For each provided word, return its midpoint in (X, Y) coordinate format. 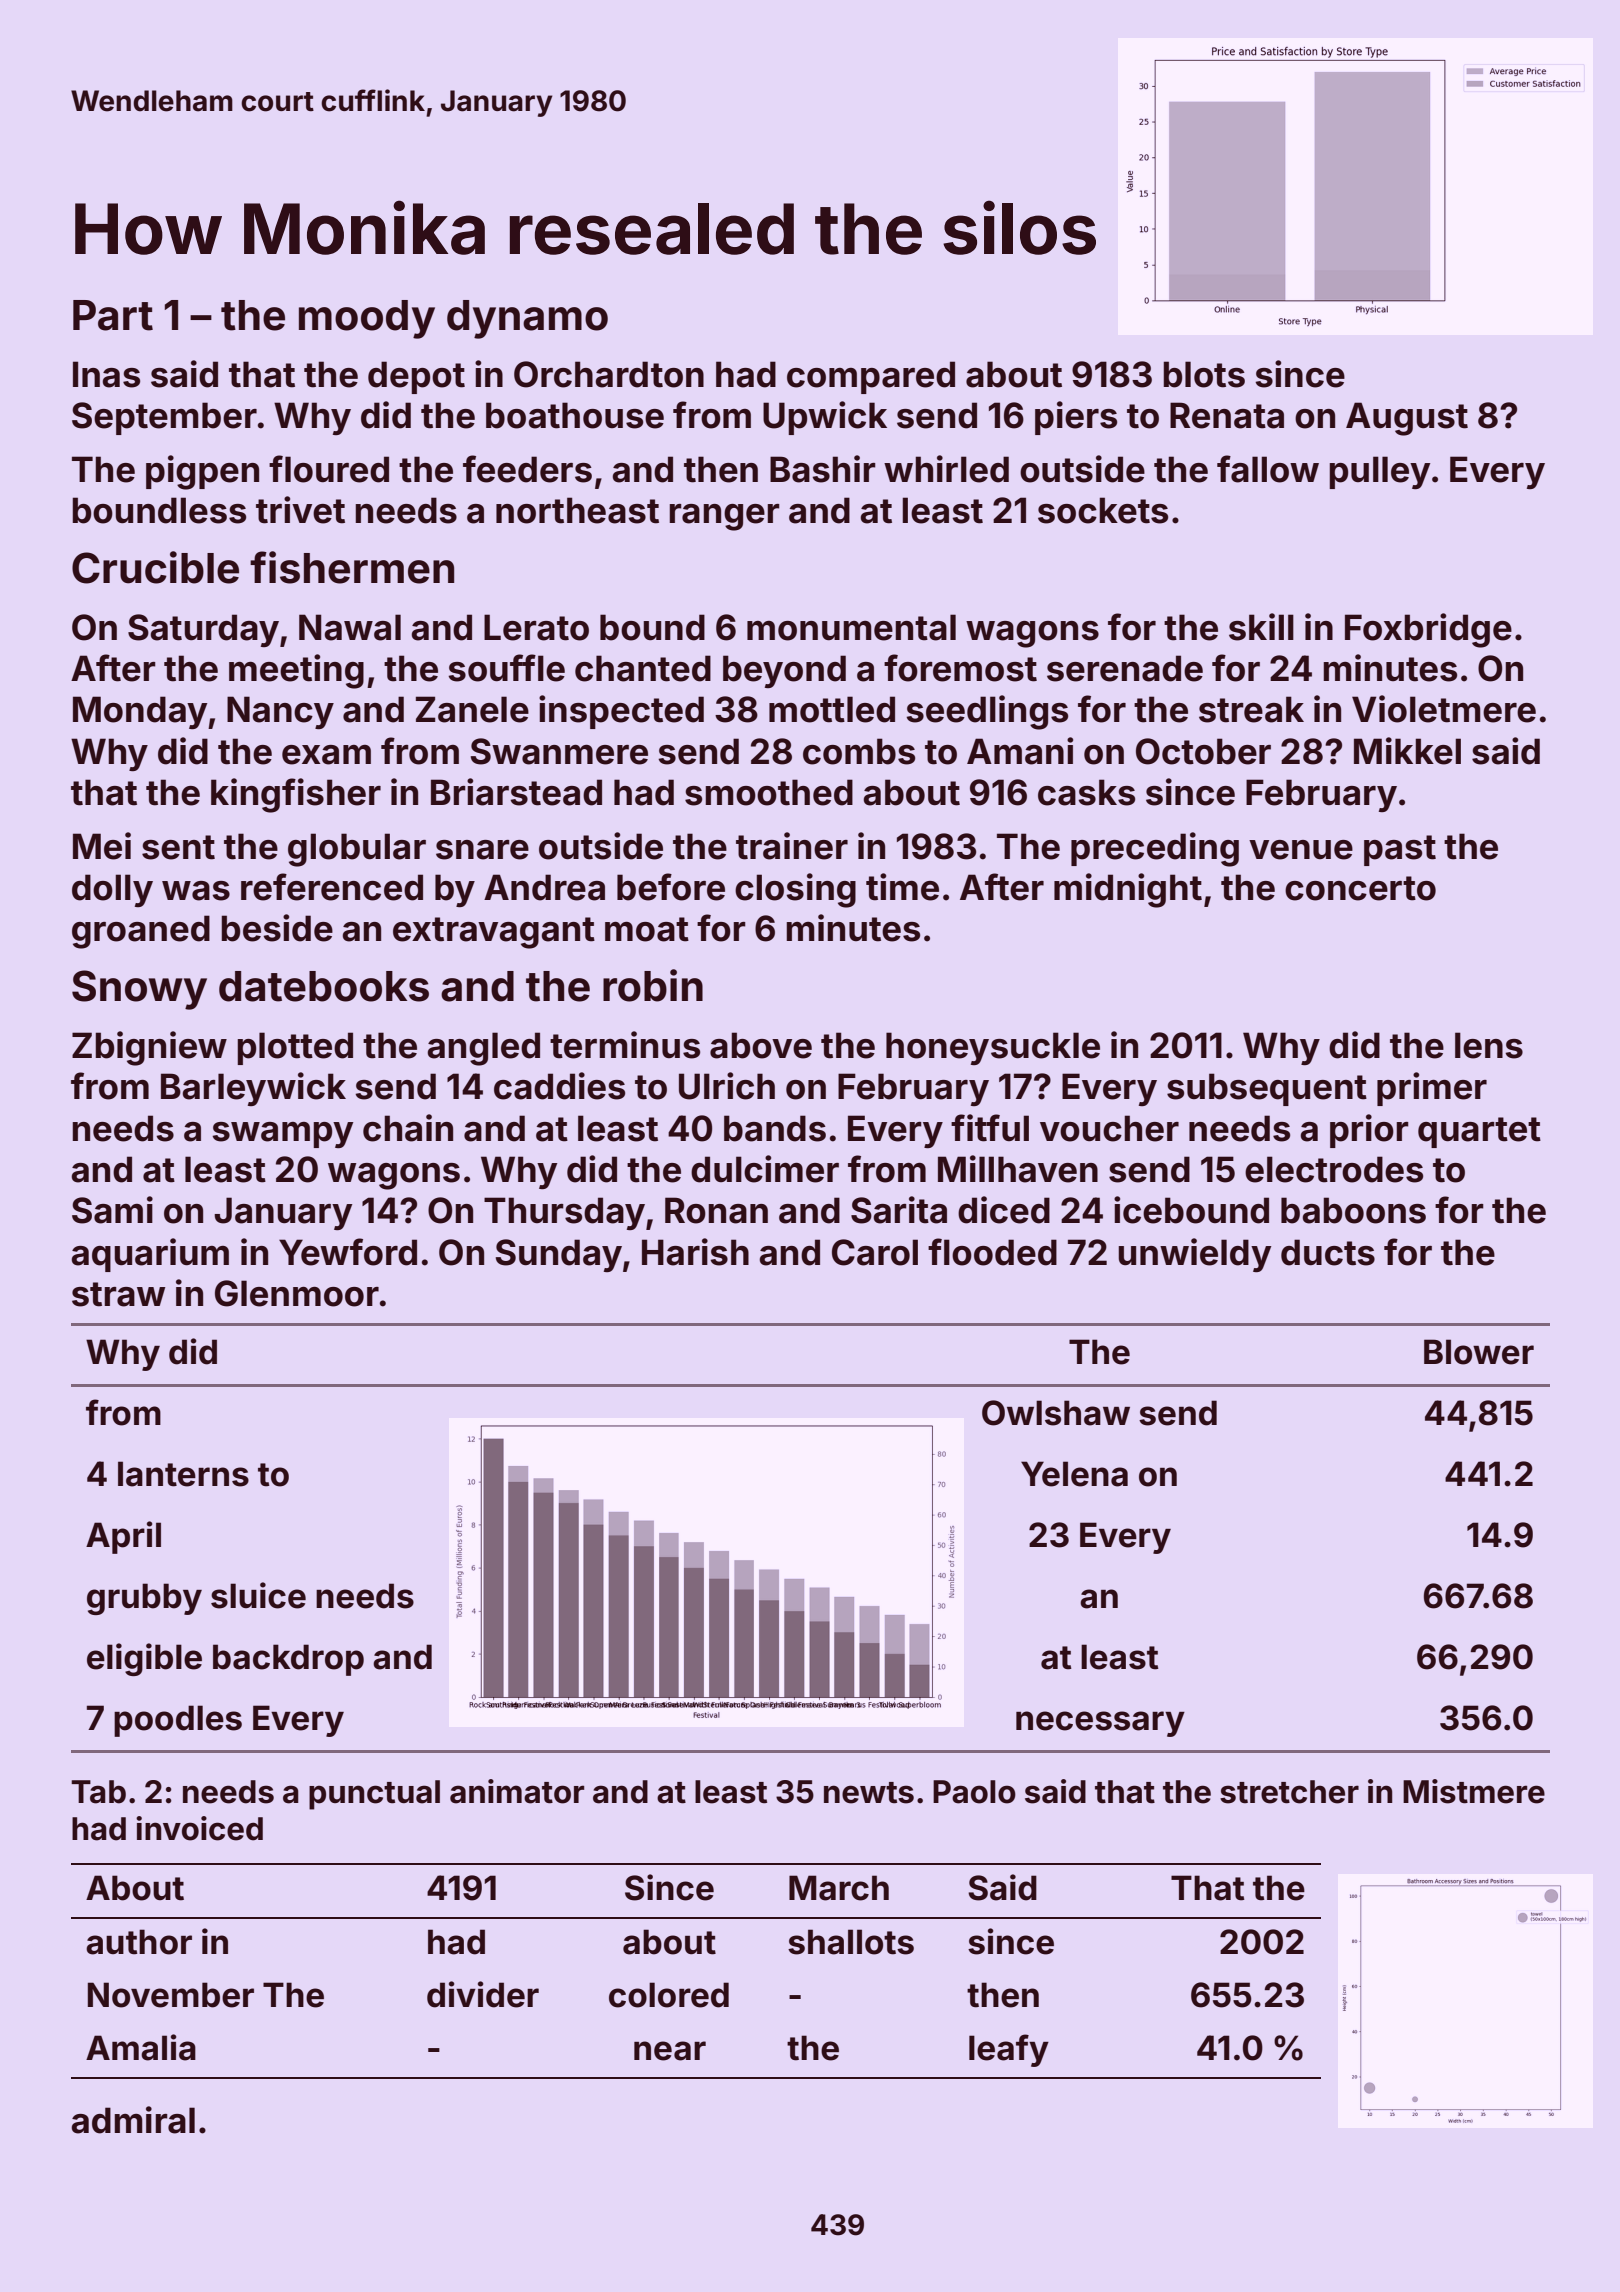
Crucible (155, 567)
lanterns (183, 1474)
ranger (724, 517)
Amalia (141, 2047)
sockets (1103, 510)
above (761, 1045)
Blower (1479, 1352)
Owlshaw (1056, 1413)
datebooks (324, 986)
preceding (1155, 849)
